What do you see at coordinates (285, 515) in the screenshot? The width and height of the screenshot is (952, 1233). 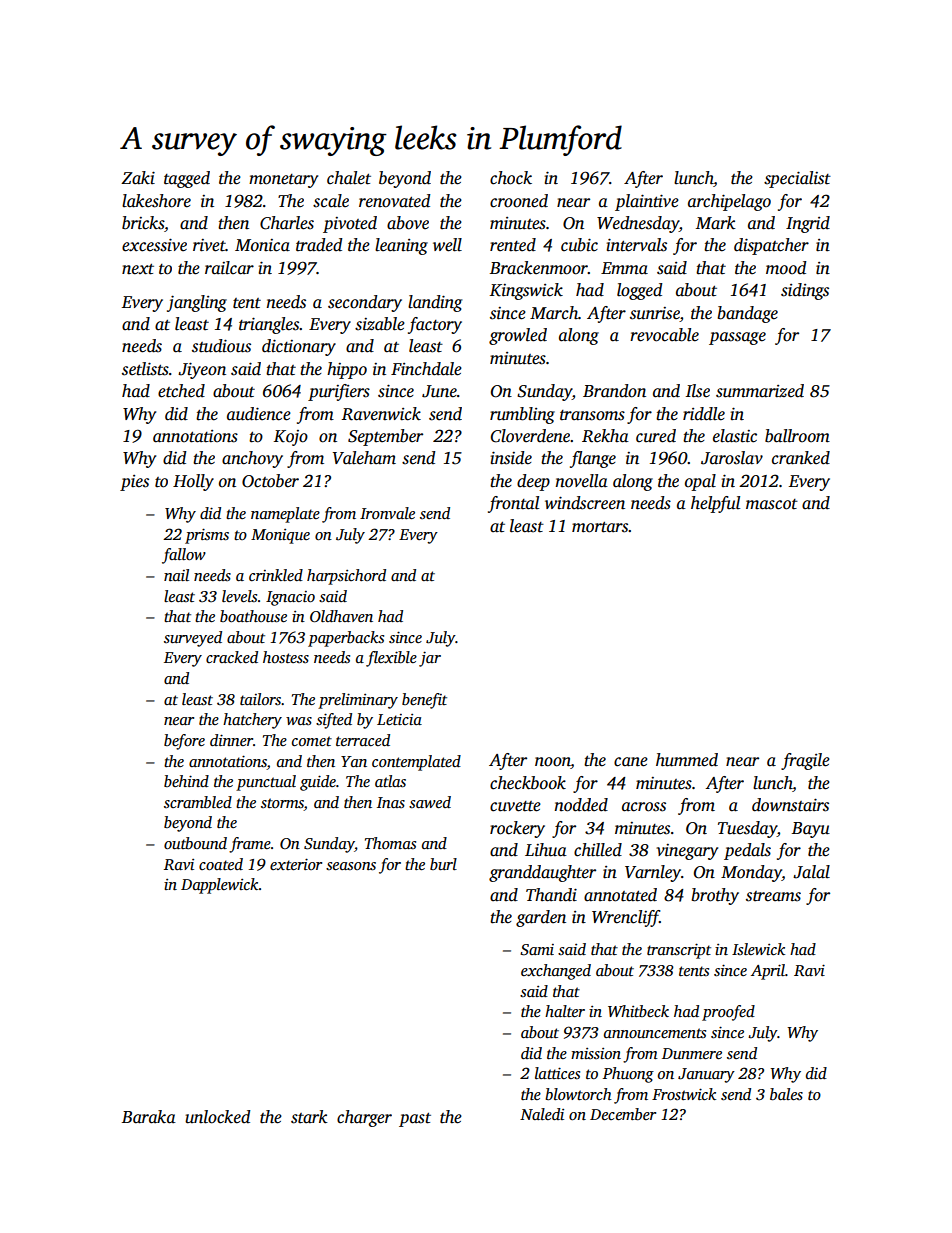 I see `nameplate` at bounding box center [285, 515].
